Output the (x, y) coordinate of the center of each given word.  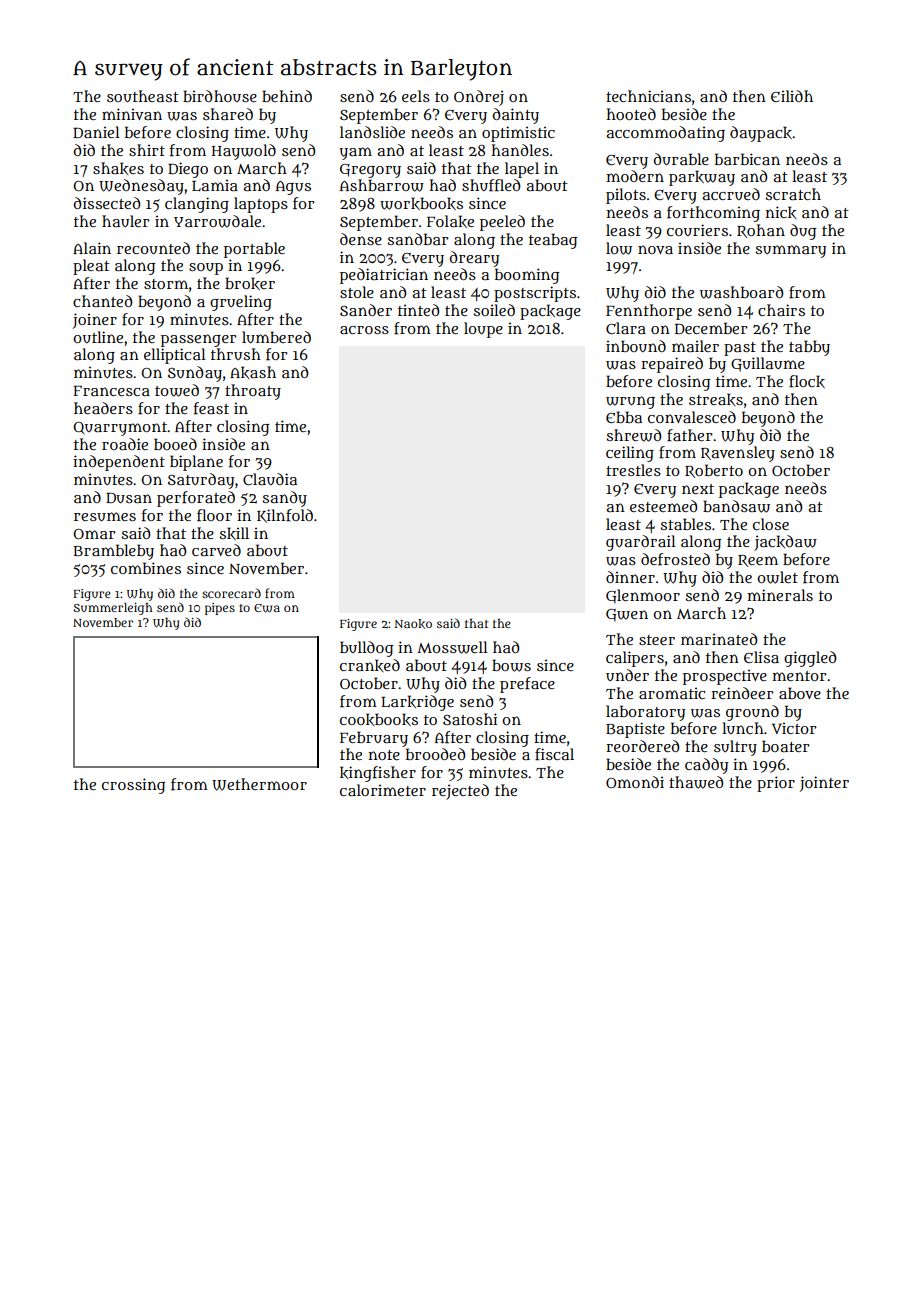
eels (416, 96)
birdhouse (220, 96)
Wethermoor (259, 784)
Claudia (270, 479)
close (771, 524)
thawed (696, 782)
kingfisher (378, 774)
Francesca (111, 391)
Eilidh (792, 96)
